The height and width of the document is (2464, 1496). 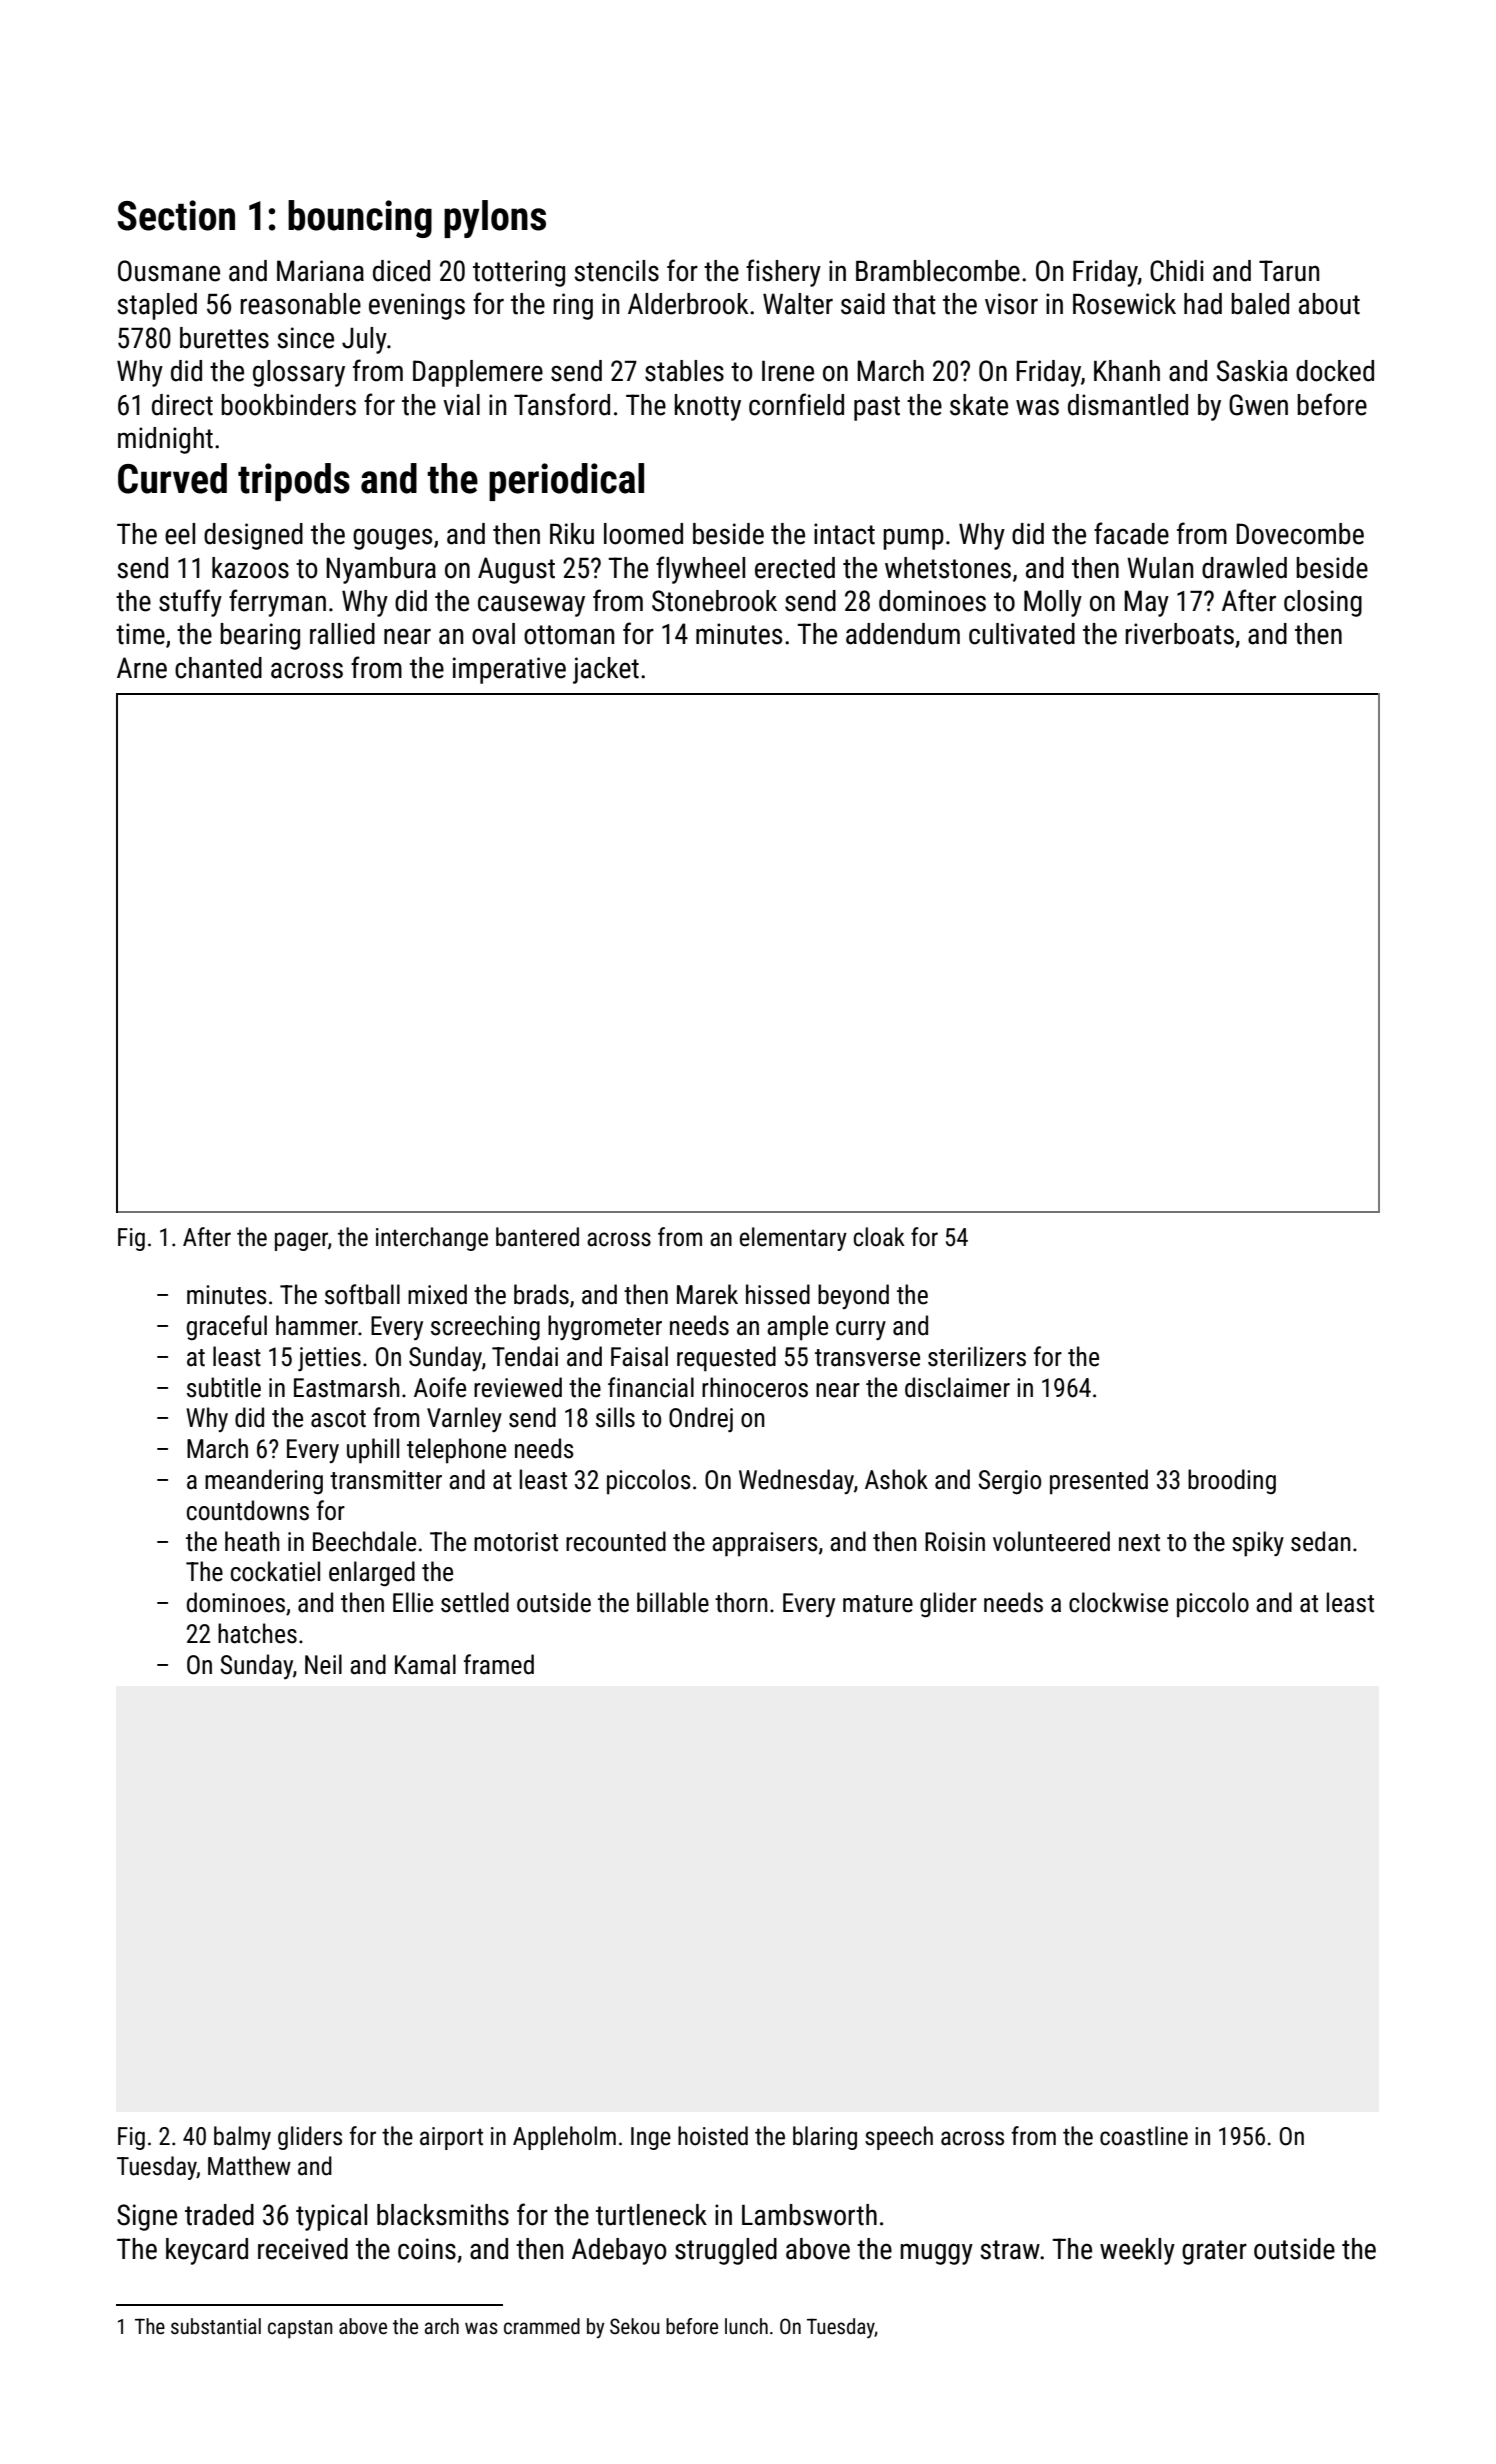 What do you see at coordinates (1139, 1543) in the document?
I see `next` at bounding box center [1139, 1543].
